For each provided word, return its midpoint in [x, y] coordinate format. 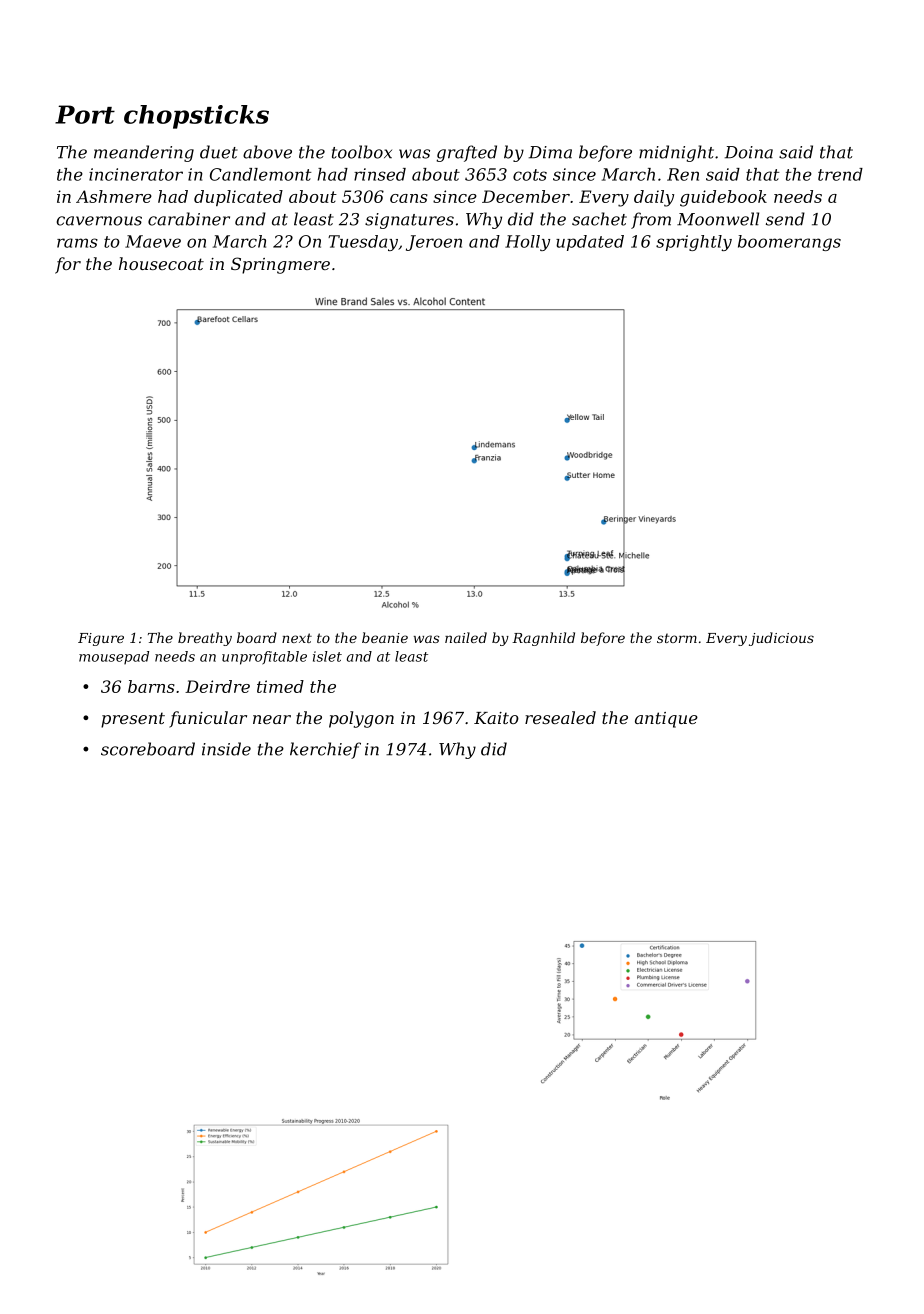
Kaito [496, 718]
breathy [205, 639]
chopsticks [196, 117]
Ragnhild [543, 639]
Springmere [280, 265]
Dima [550, 152]
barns [151, 686]
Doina [749, 152]
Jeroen [434, 243]
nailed [466, 637]
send [785, 219]
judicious [781, 639]
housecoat [161, 263]
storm [677, 638]
